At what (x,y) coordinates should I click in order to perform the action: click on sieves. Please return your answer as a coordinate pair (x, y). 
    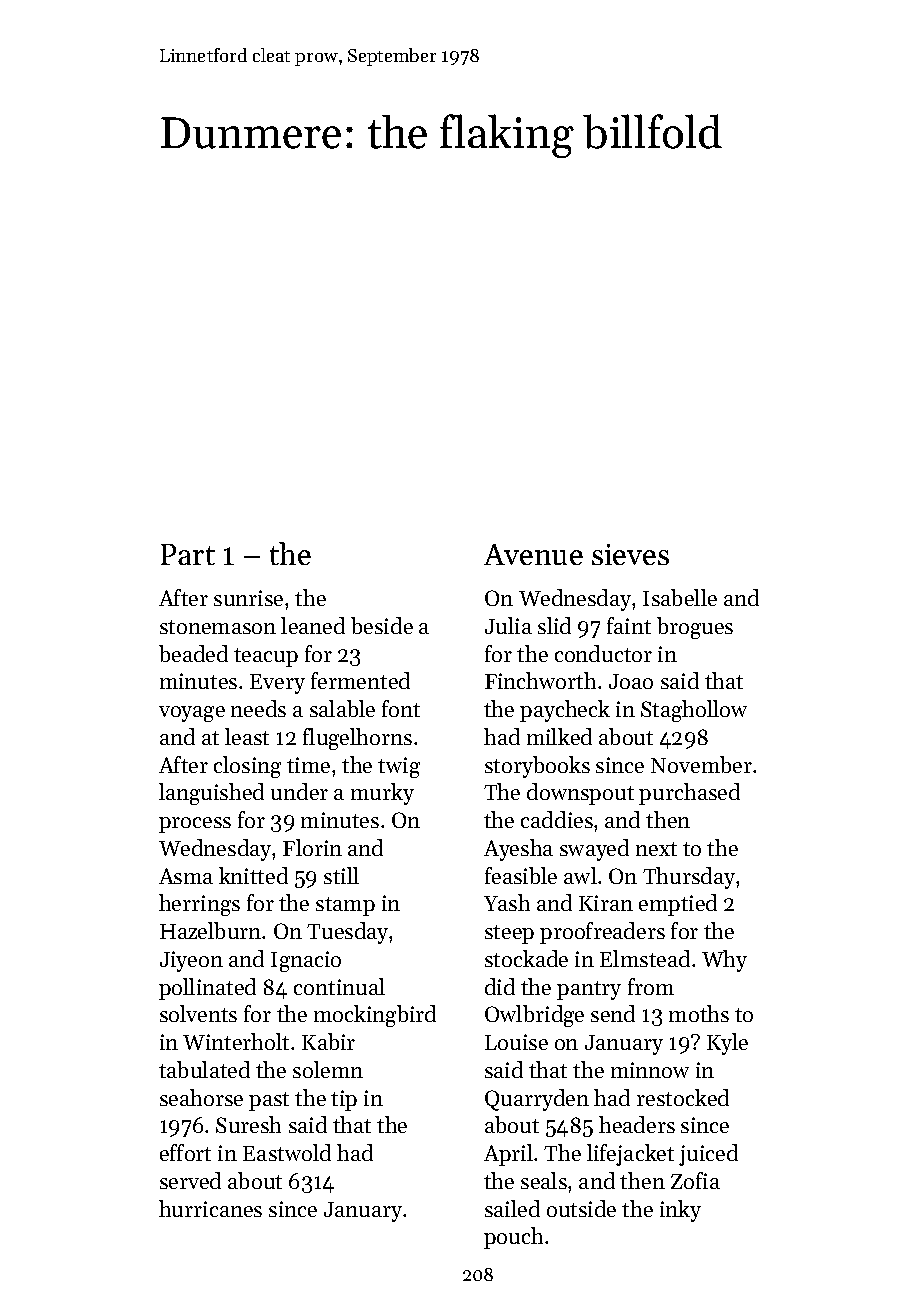
    Looking at the image, I should click on (630, 554).
